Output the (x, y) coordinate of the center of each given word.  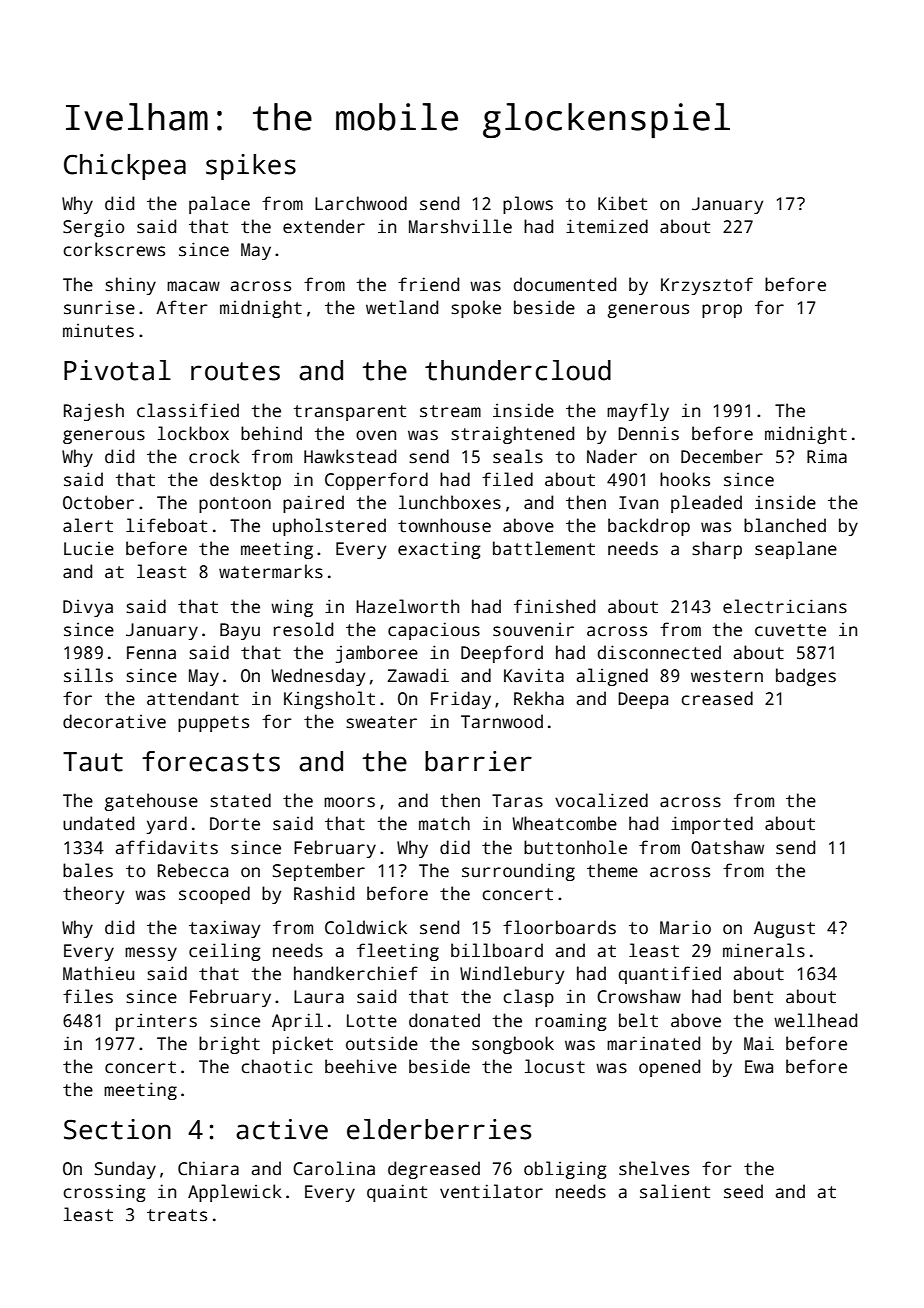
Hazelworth (407, 606)
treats (177, 1215)
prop (722, 311)
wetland (402, 307)
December (722, 456)
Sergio (93, 228)
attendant (193, 698)
